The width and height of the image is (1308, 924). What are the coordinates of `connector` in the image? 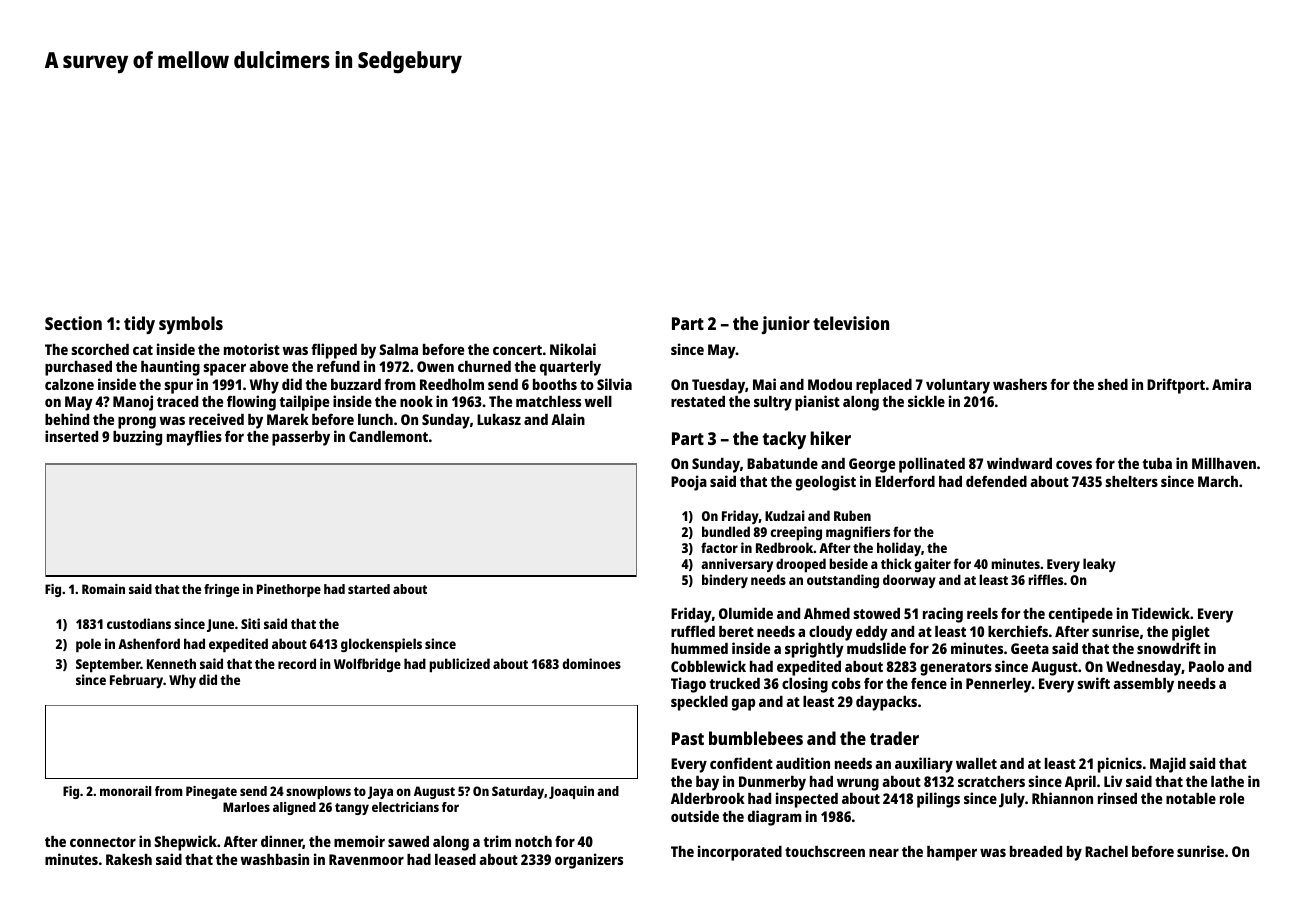 It's located at (103, 842).
